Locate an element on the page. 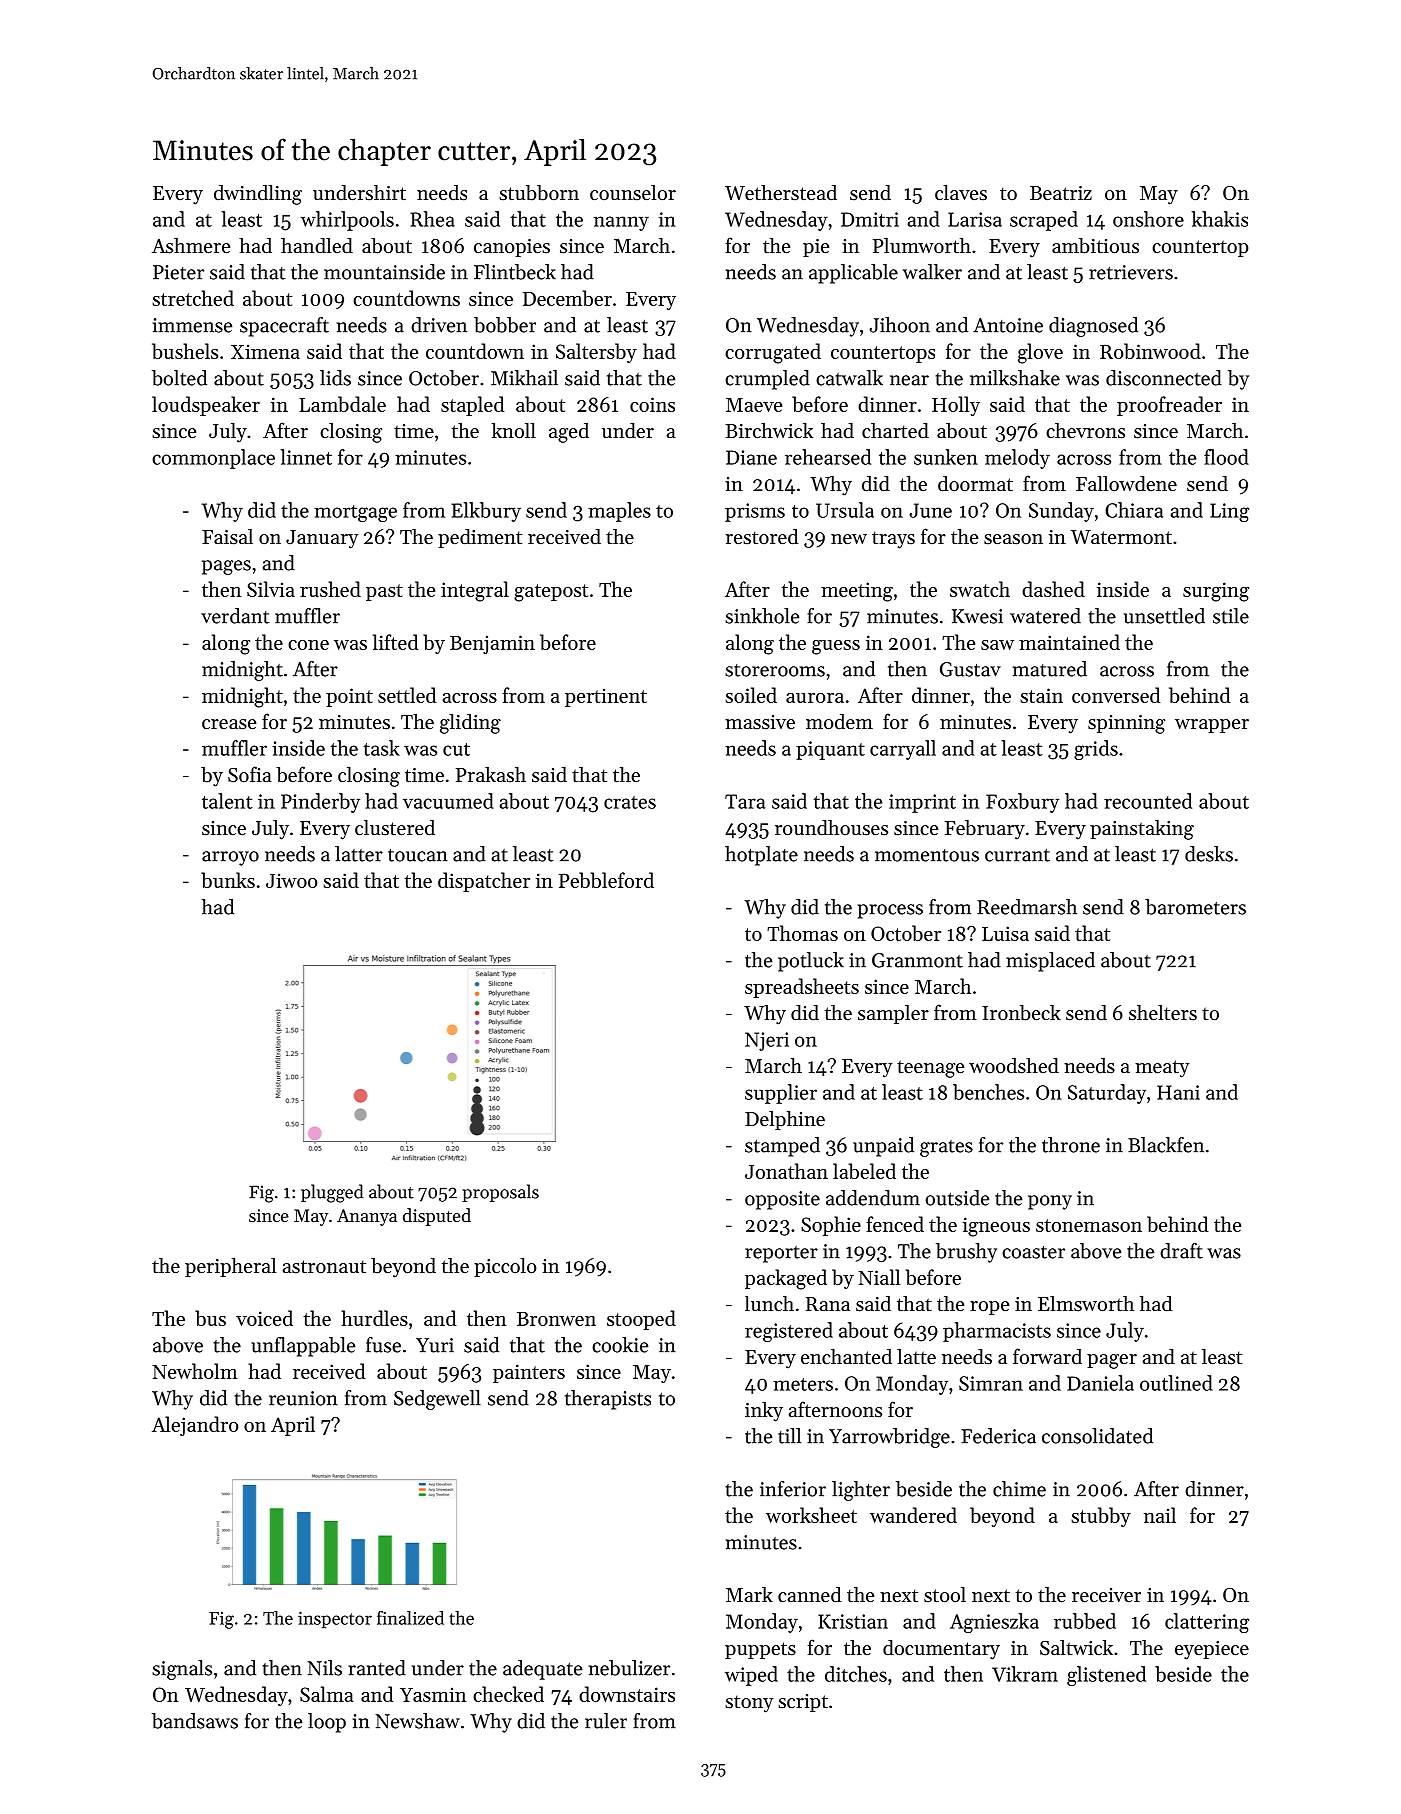 The image size is (1401, 1814). khakis is located at coordinates (1219, 219).
